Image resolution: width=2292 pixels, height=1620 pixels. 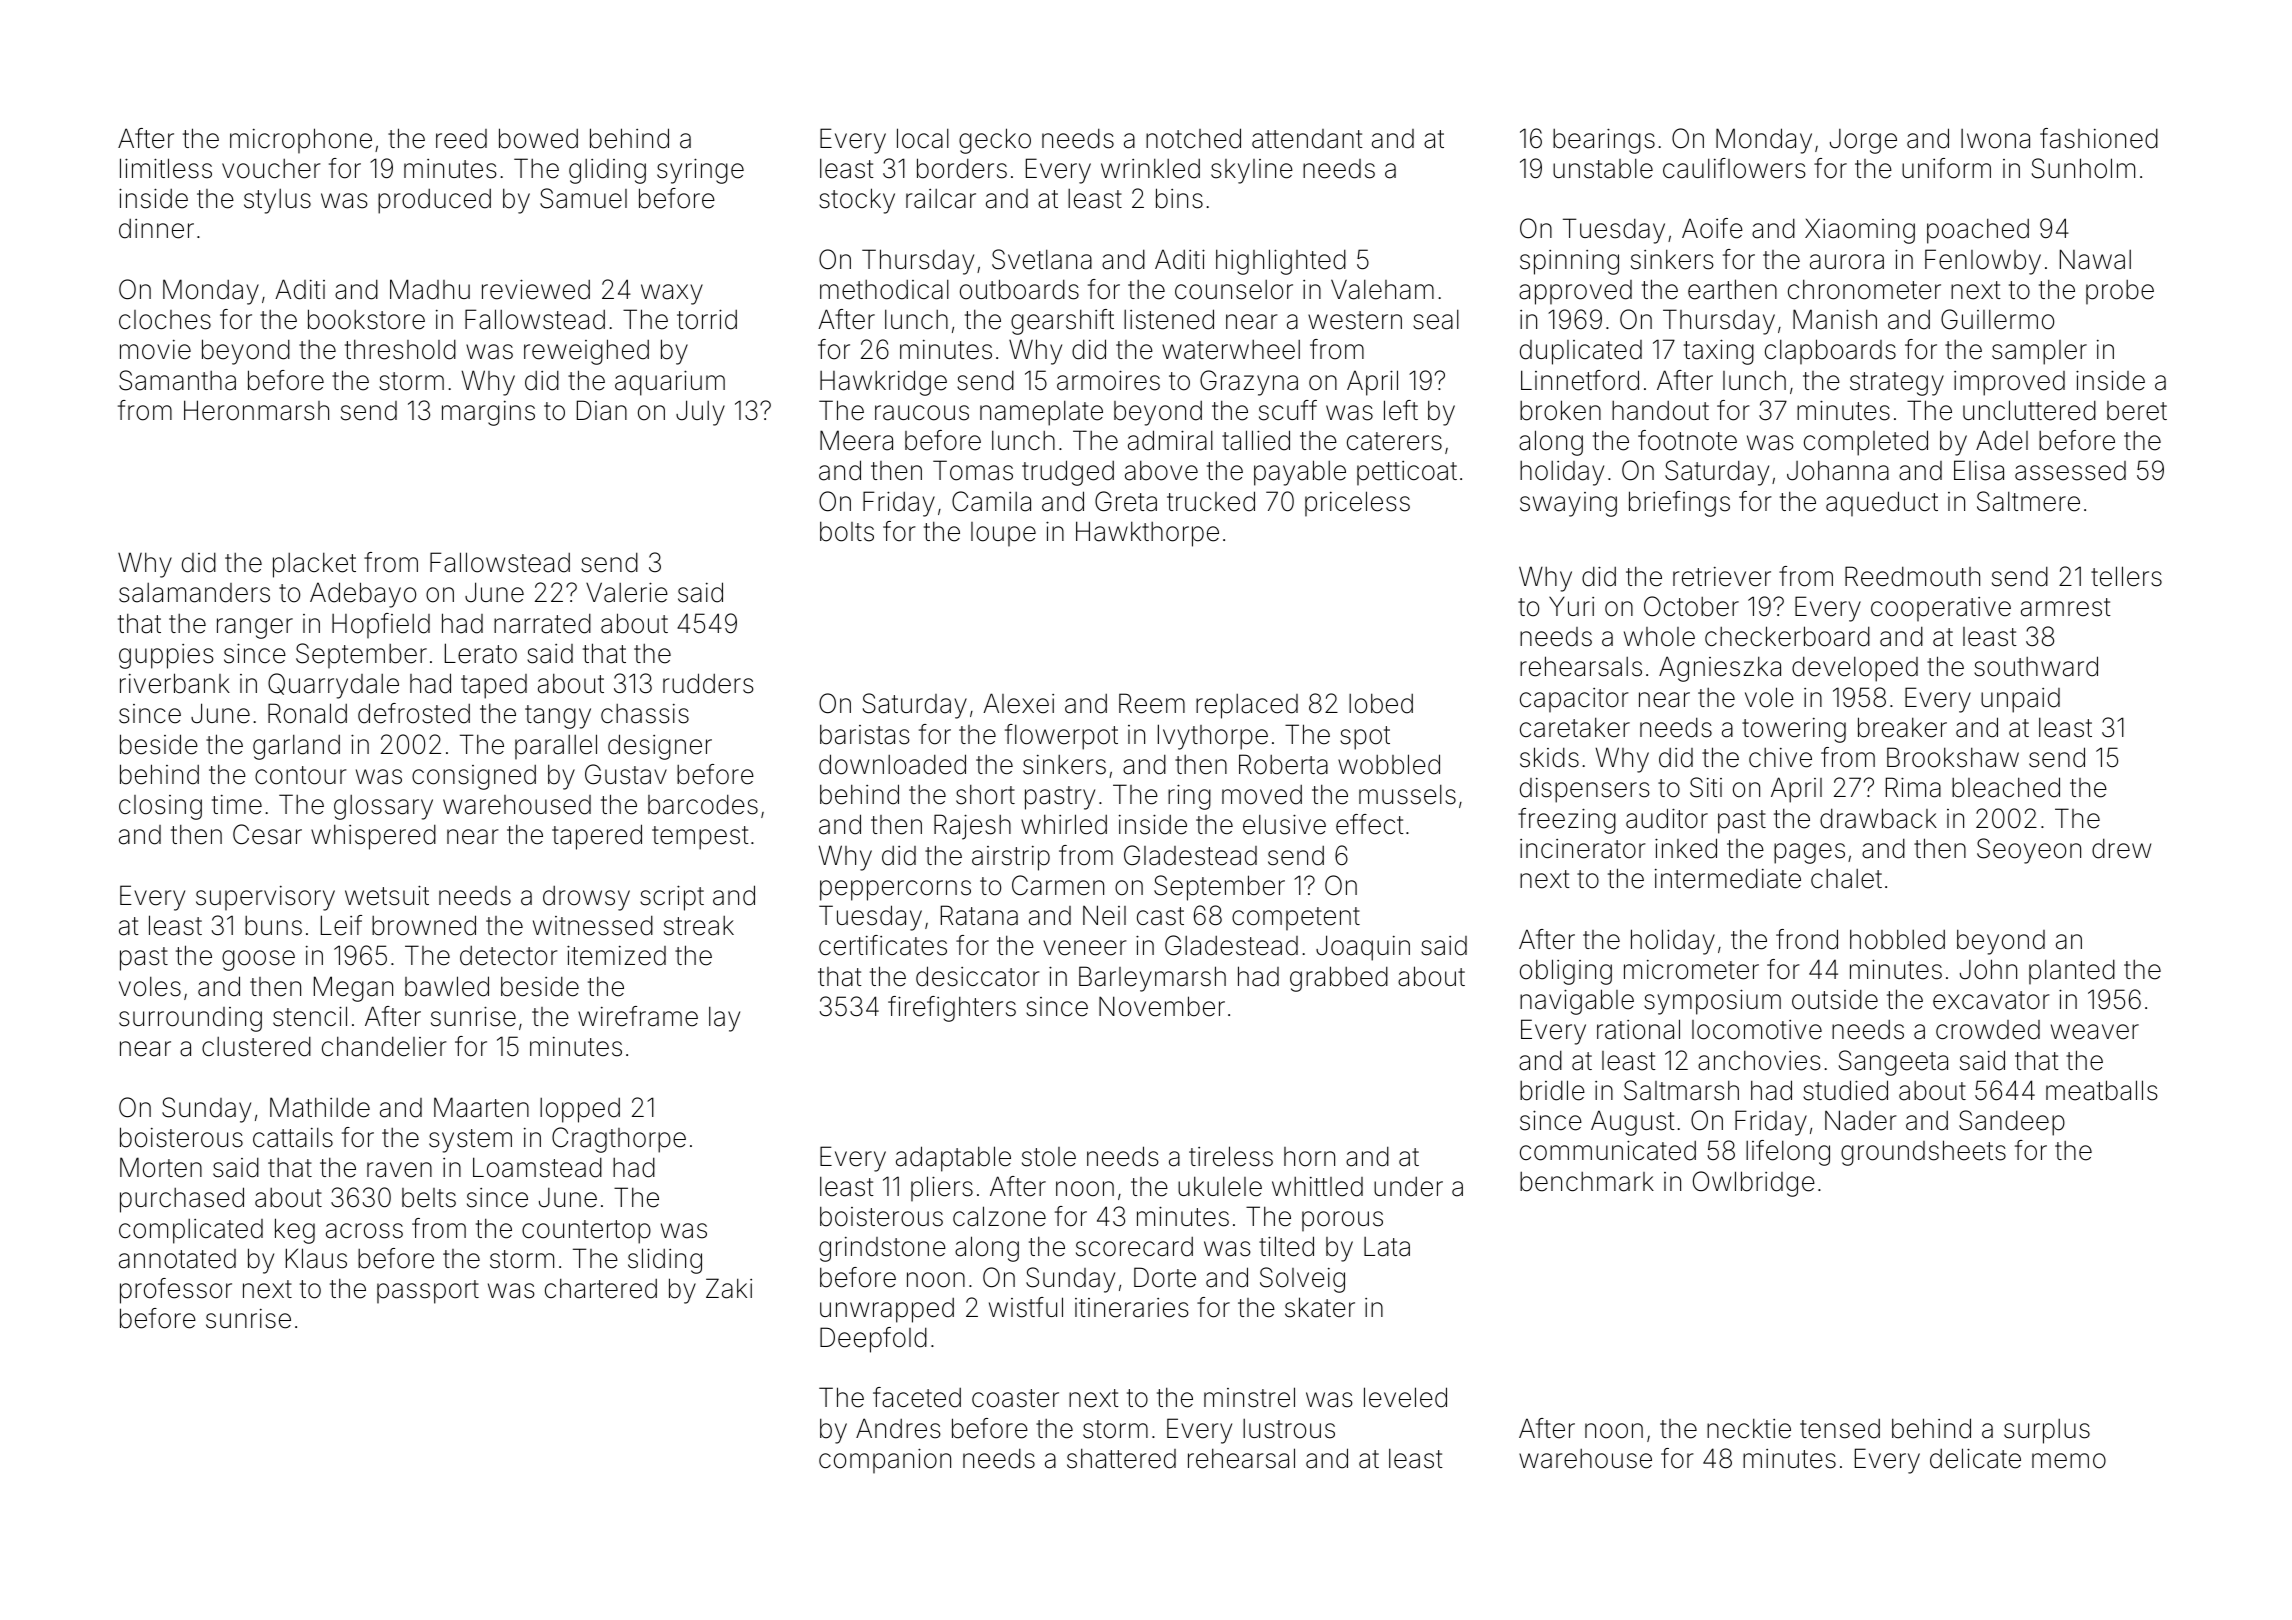 What do you see at coordinates (1603, 168) in the image?
I see `unstable` at bounding box center [1603, 168].
